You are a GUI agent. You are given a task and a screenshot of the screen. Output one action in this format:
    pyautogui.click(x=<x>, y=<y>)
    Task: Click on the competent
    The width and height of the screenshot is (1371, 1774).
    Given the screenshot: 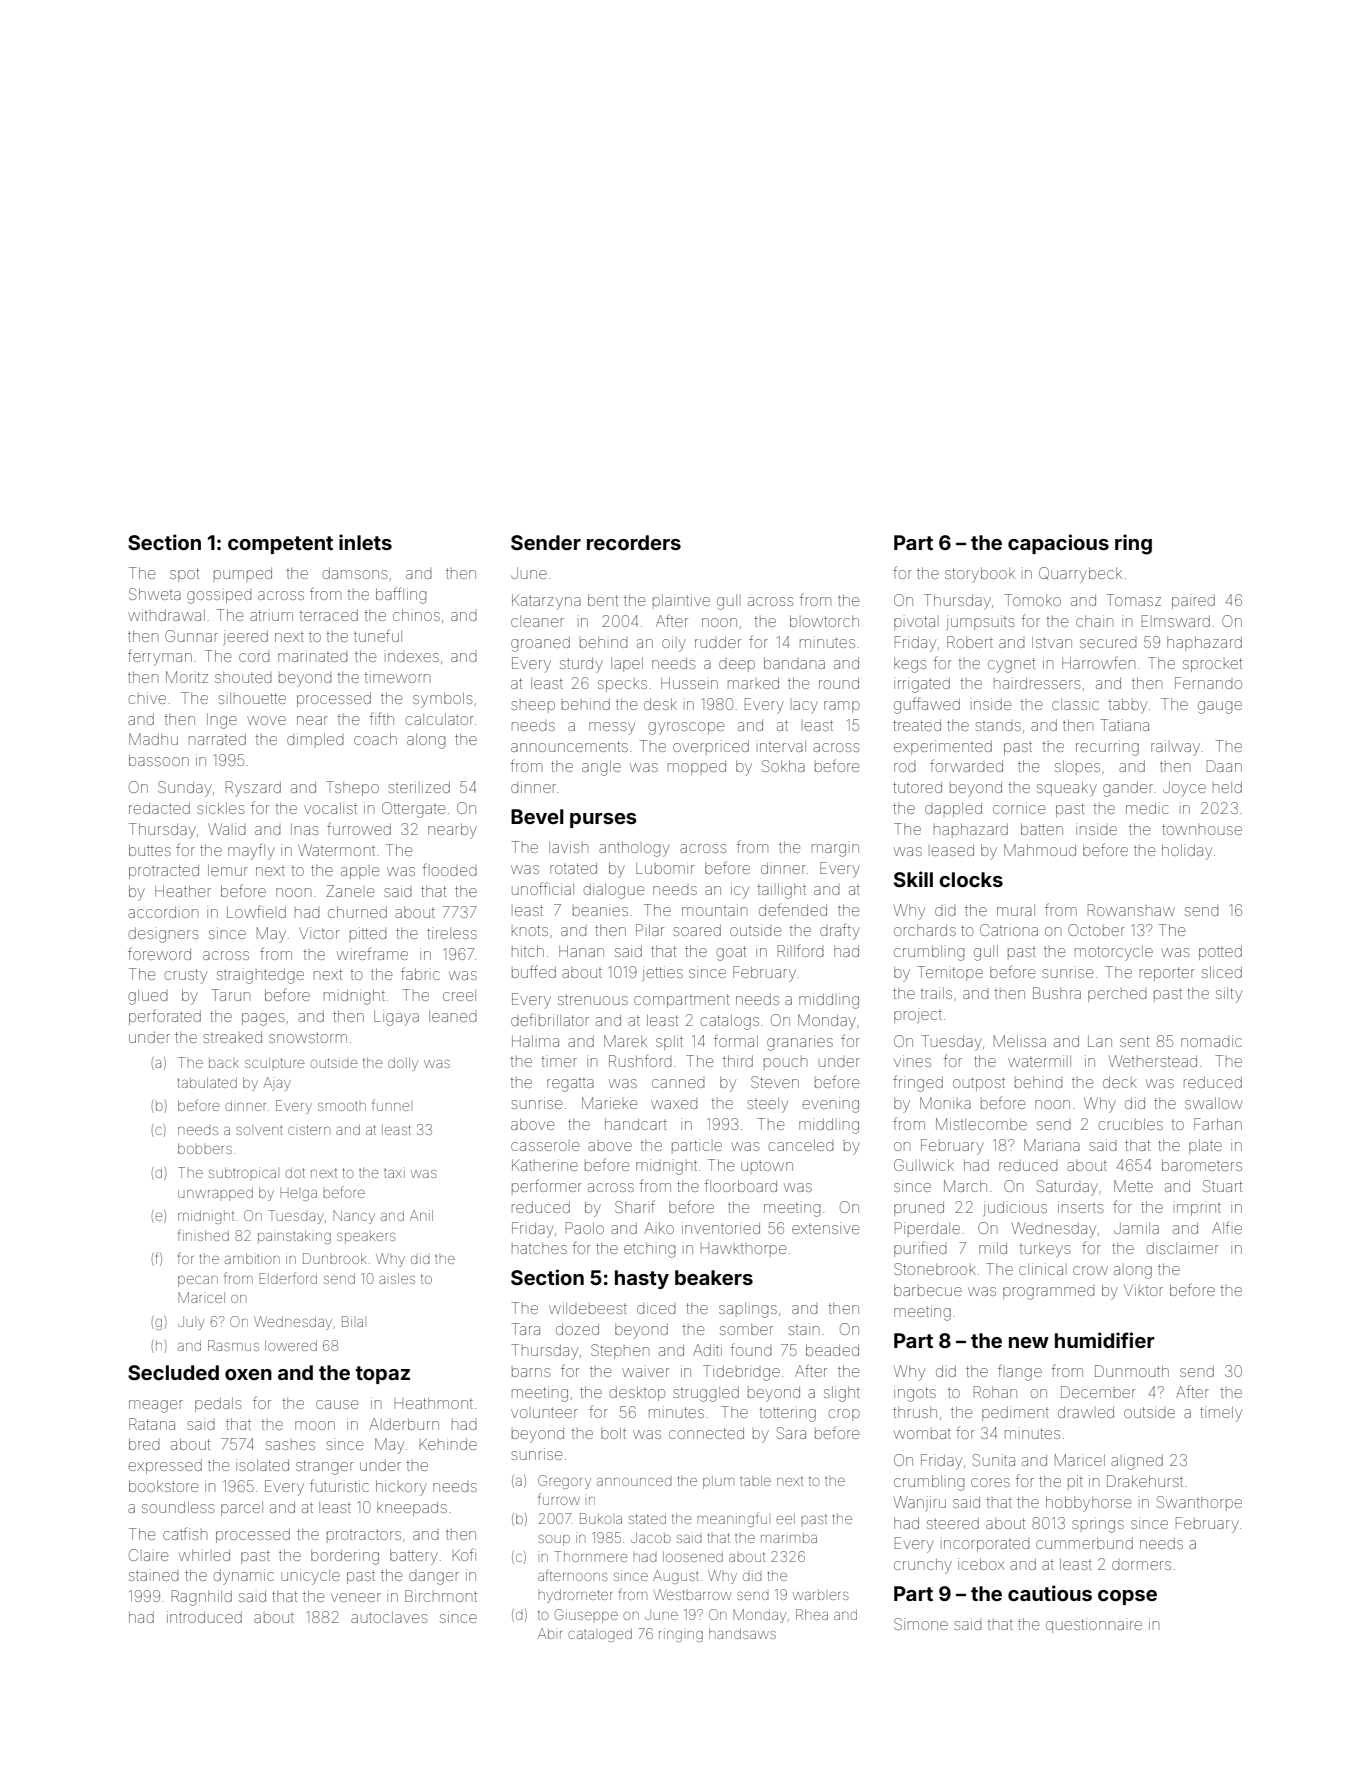 What is the action you would take?
    pyautogui.click(x=280, y=545)
